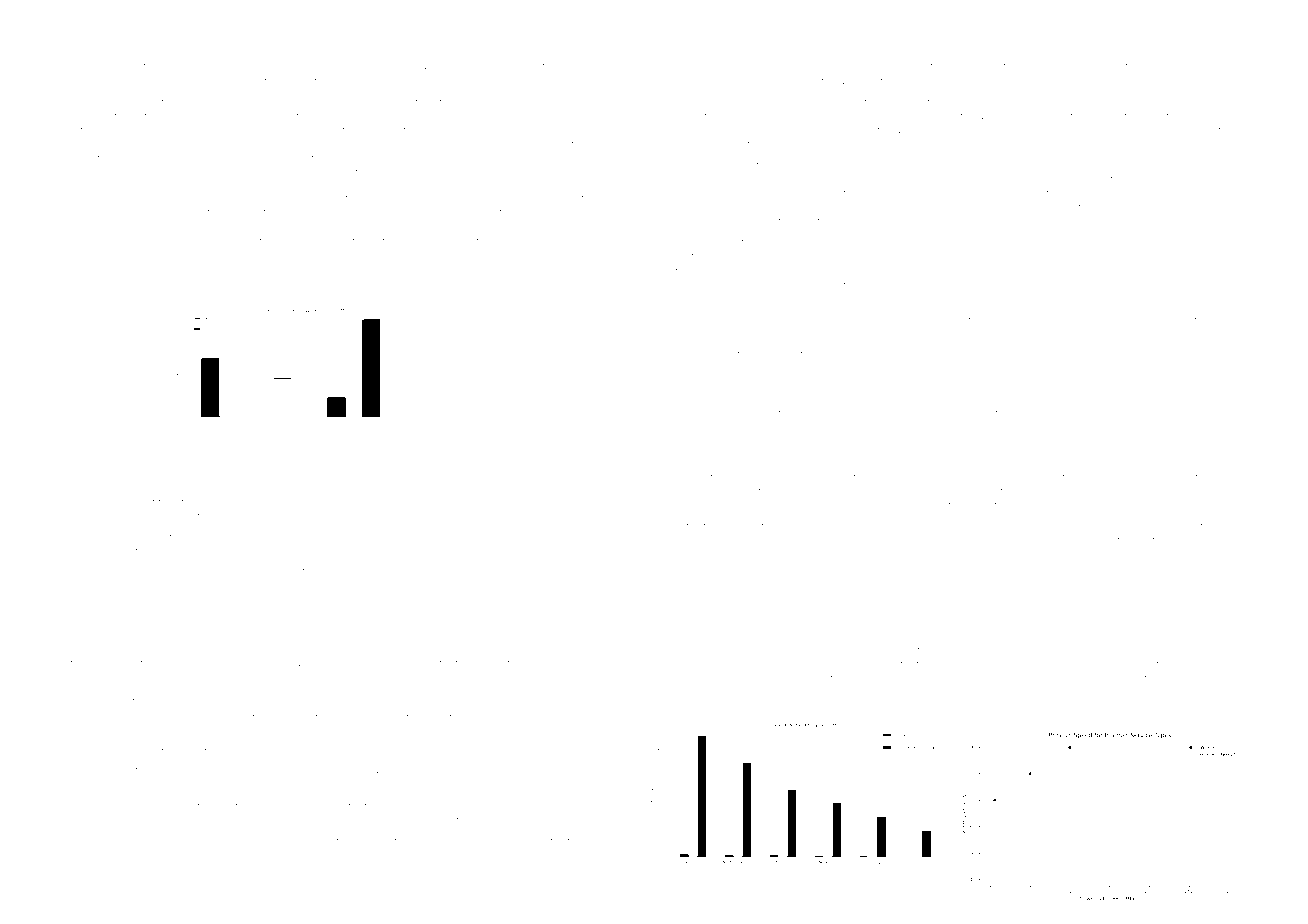 Image resolution: width=1308 pixels, height=924 pixels. What do you see at coordinates (278, 242) in the image?
I see `theater` at bounding box center [278, 242].
